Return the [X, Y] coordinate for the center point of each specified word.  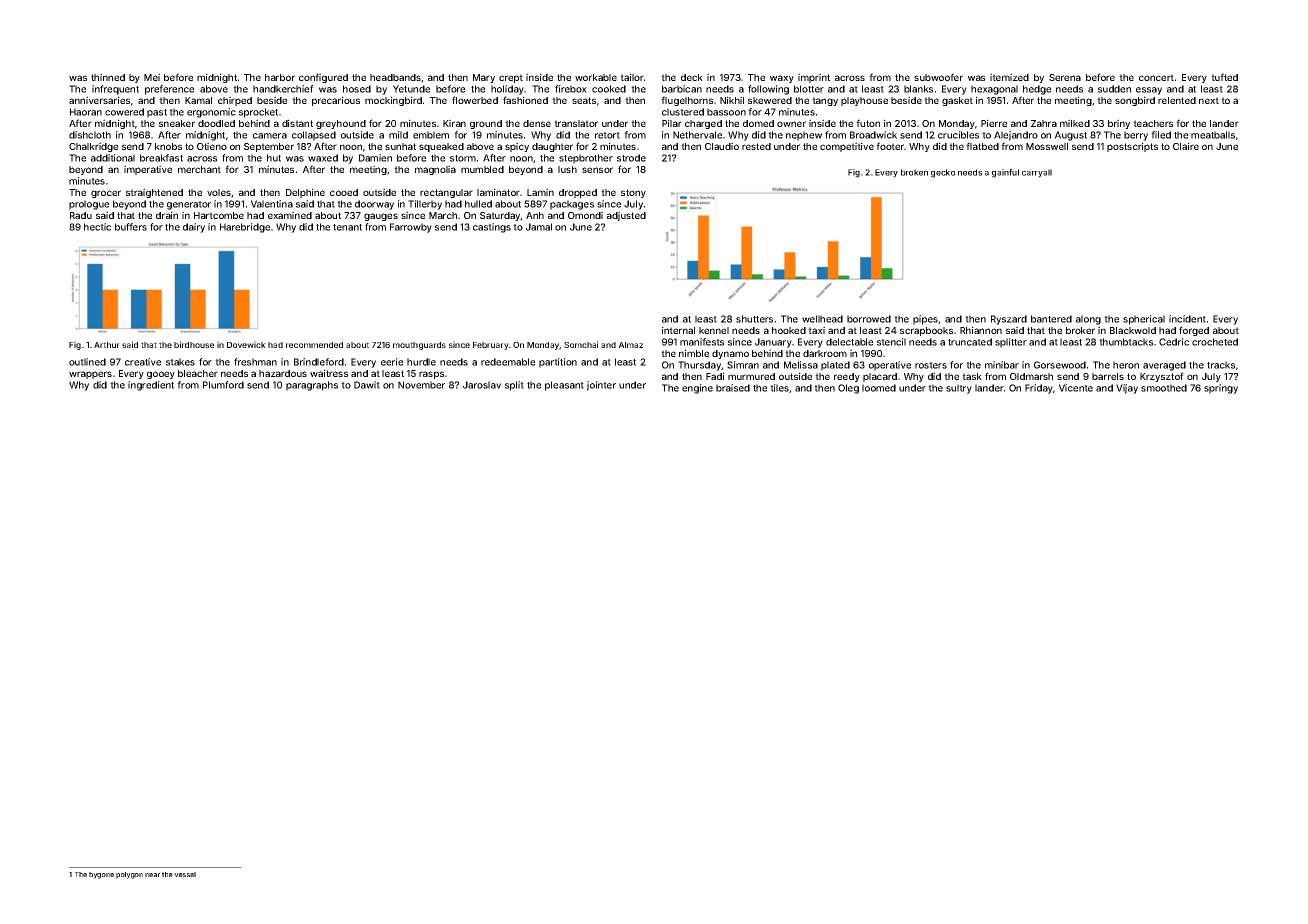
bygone [101, 875]
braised [733, 388]
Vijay [1127, 389]
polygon [129, 875]
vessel [185, 874]
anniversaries [99, 100]
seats [584, 100]
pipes [925, 320]
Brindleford [319, 362]
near [152, 875]
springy [1221, 389]
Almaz [631, 345]
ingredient [151, 386]
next [1209, 100]
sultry [959, 389]
